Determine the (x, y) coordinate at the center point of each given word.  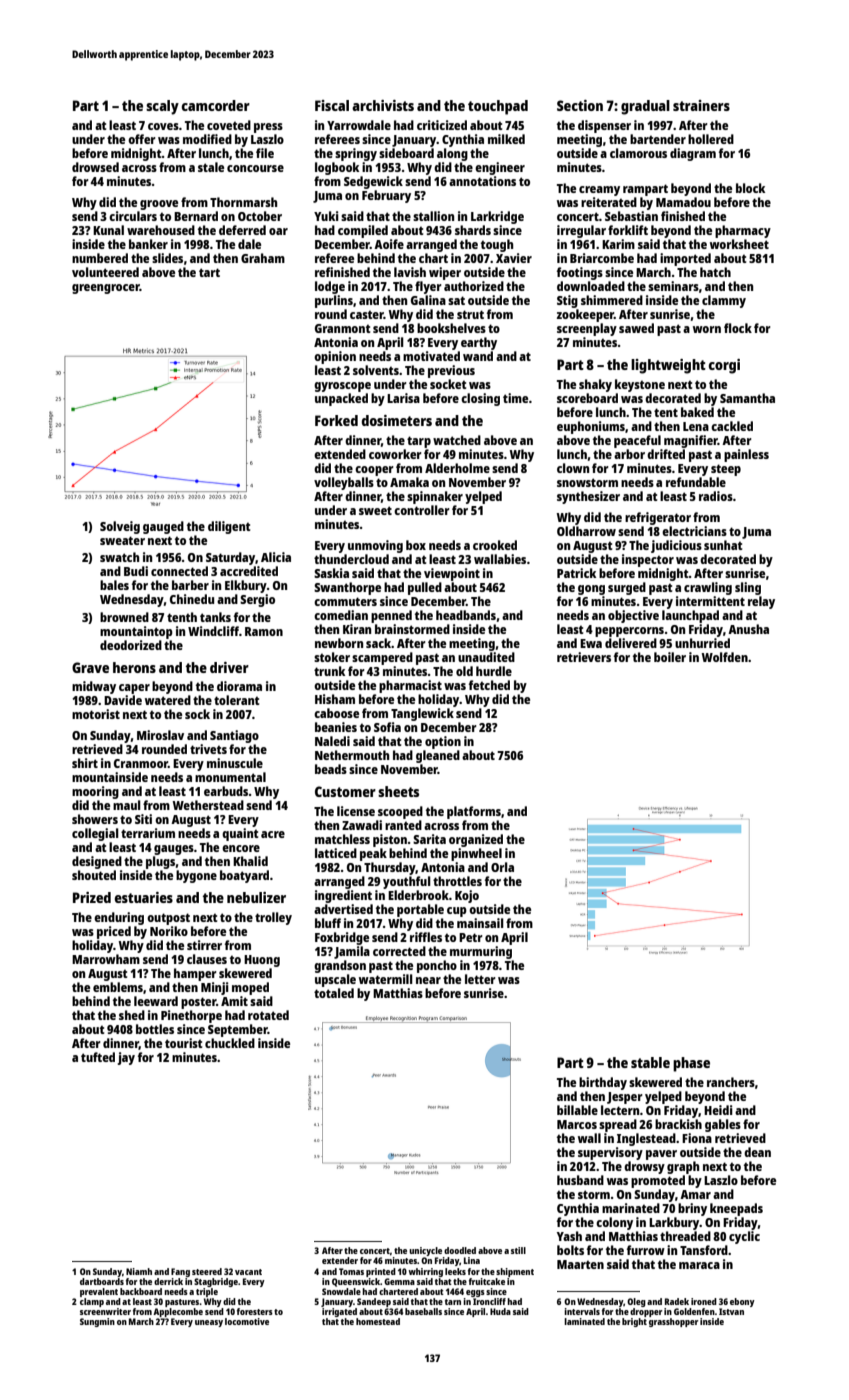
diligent (229, 527)
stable (650, 1062)
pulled (425, 588)
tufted (98, 1057)
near (428, 980)
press (268, 128)
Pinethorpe (191, 1016)
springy (356, 154)
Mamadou (683, 202)
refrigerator (658, 518)
